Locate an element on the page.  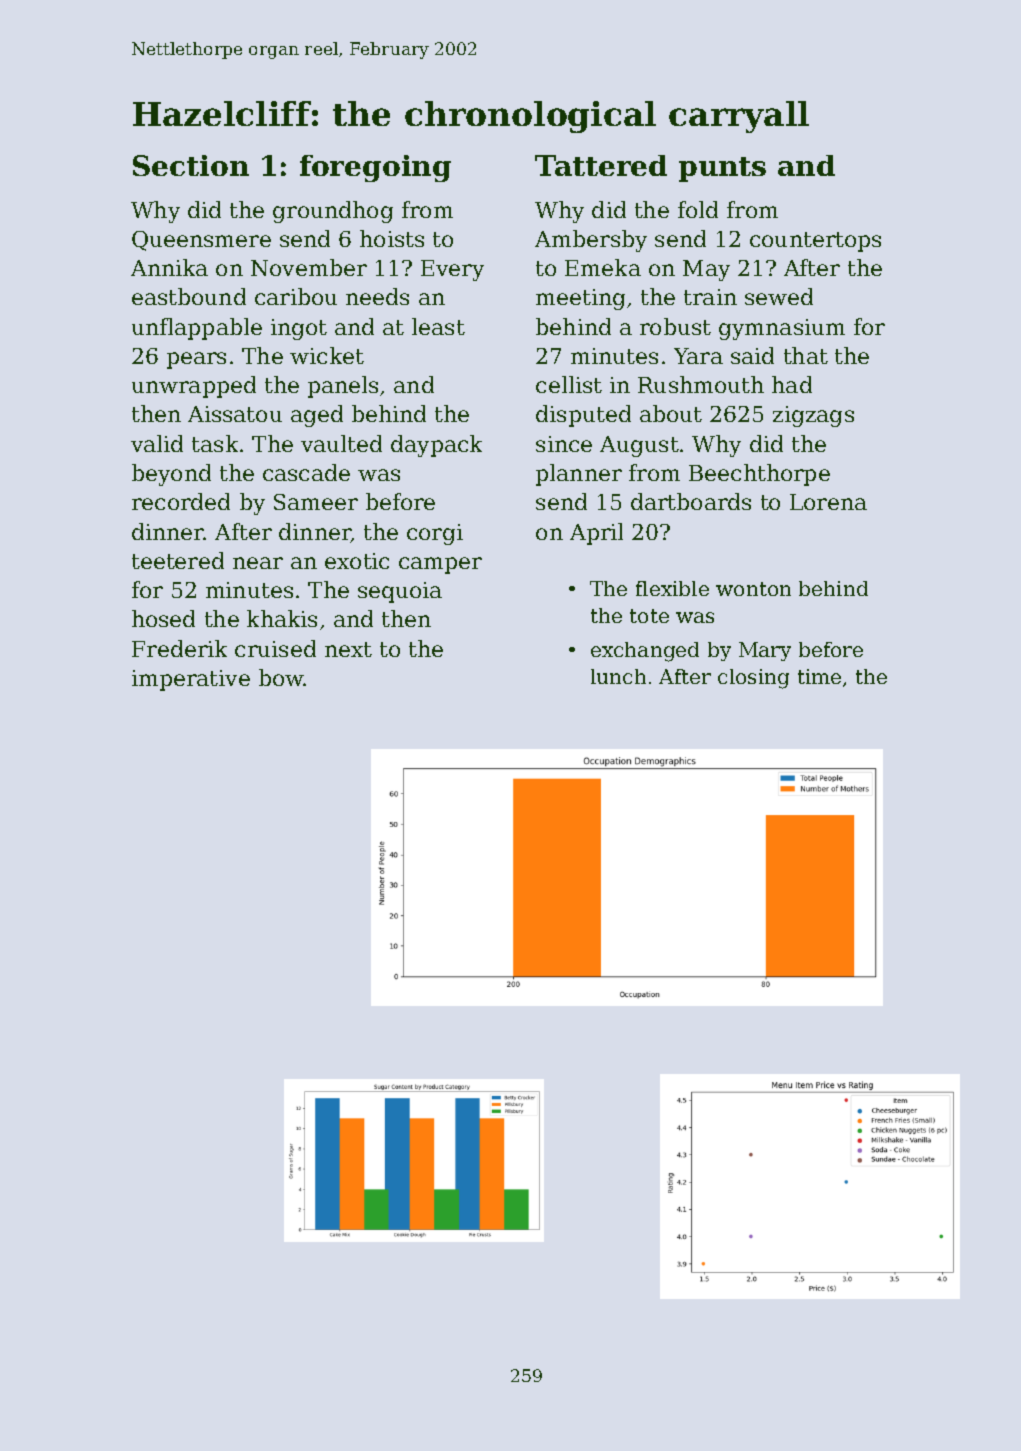
imperative is located at coordinates (191, 680).
